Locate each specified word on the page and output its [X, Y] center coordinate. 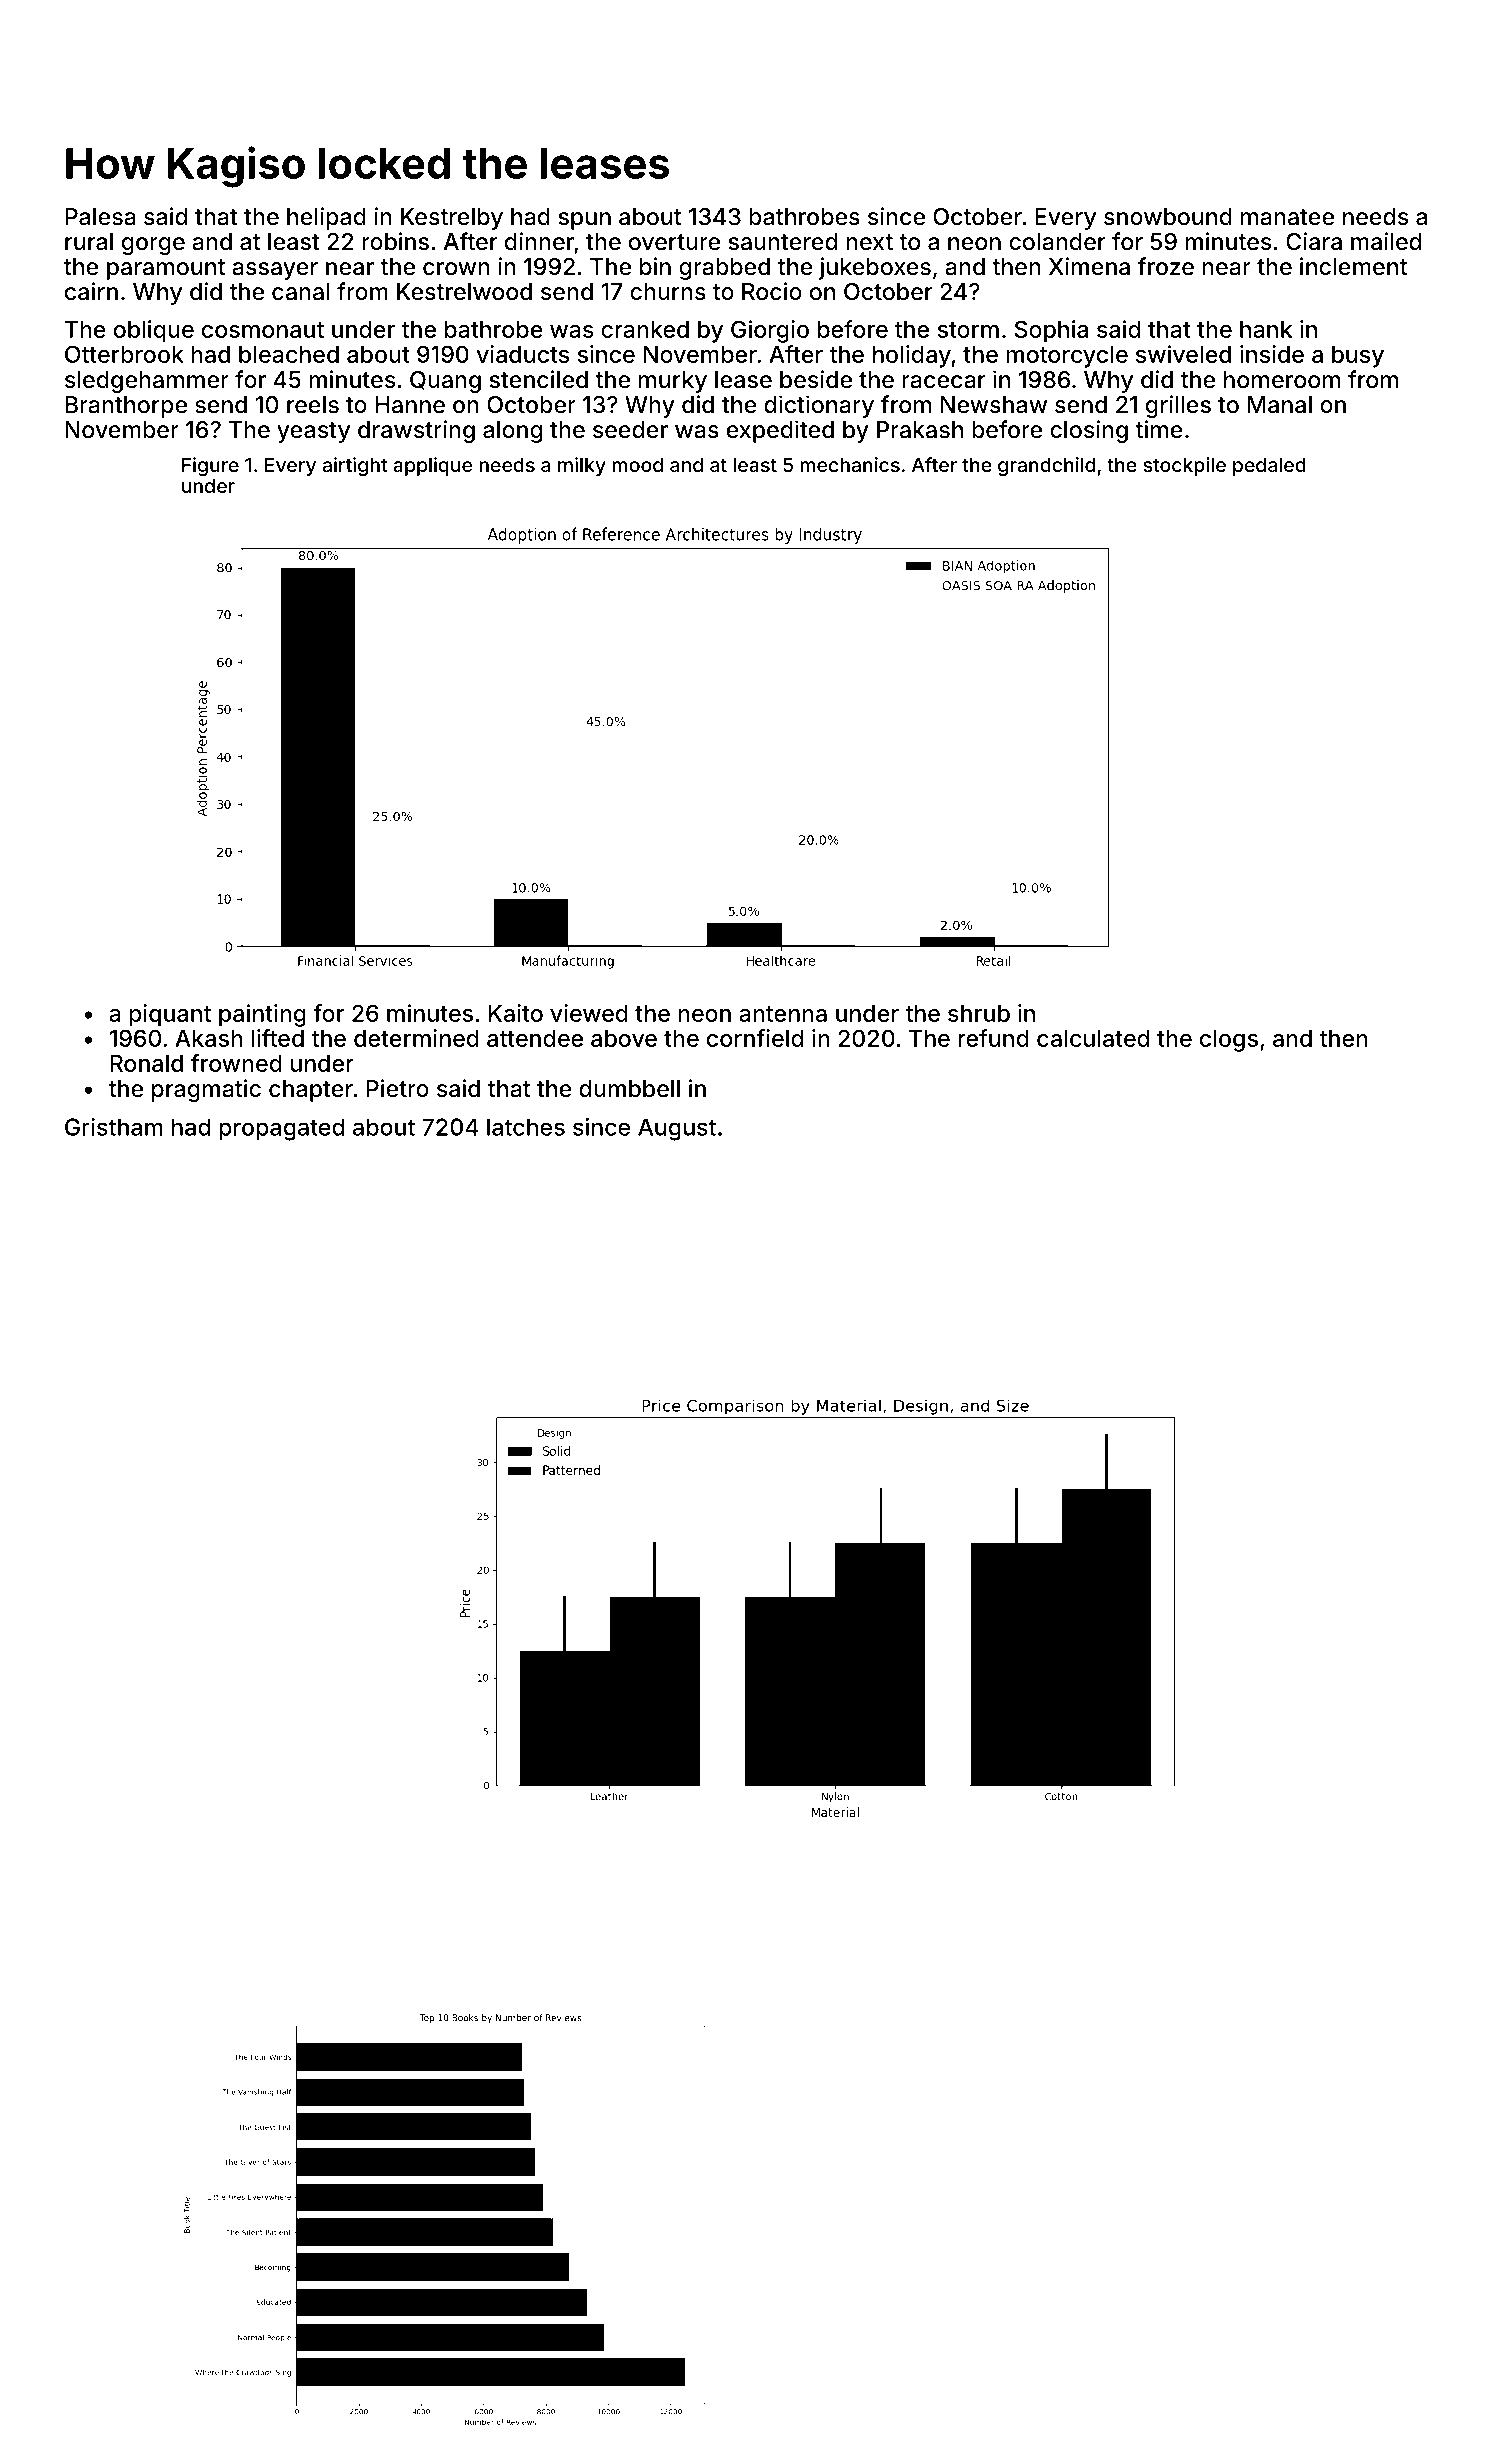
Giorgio [770, 331]
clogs [1229, 1041]
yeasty [313, 432]
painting [262, 1015]
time [1159, 429]
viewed [589, 1013]
